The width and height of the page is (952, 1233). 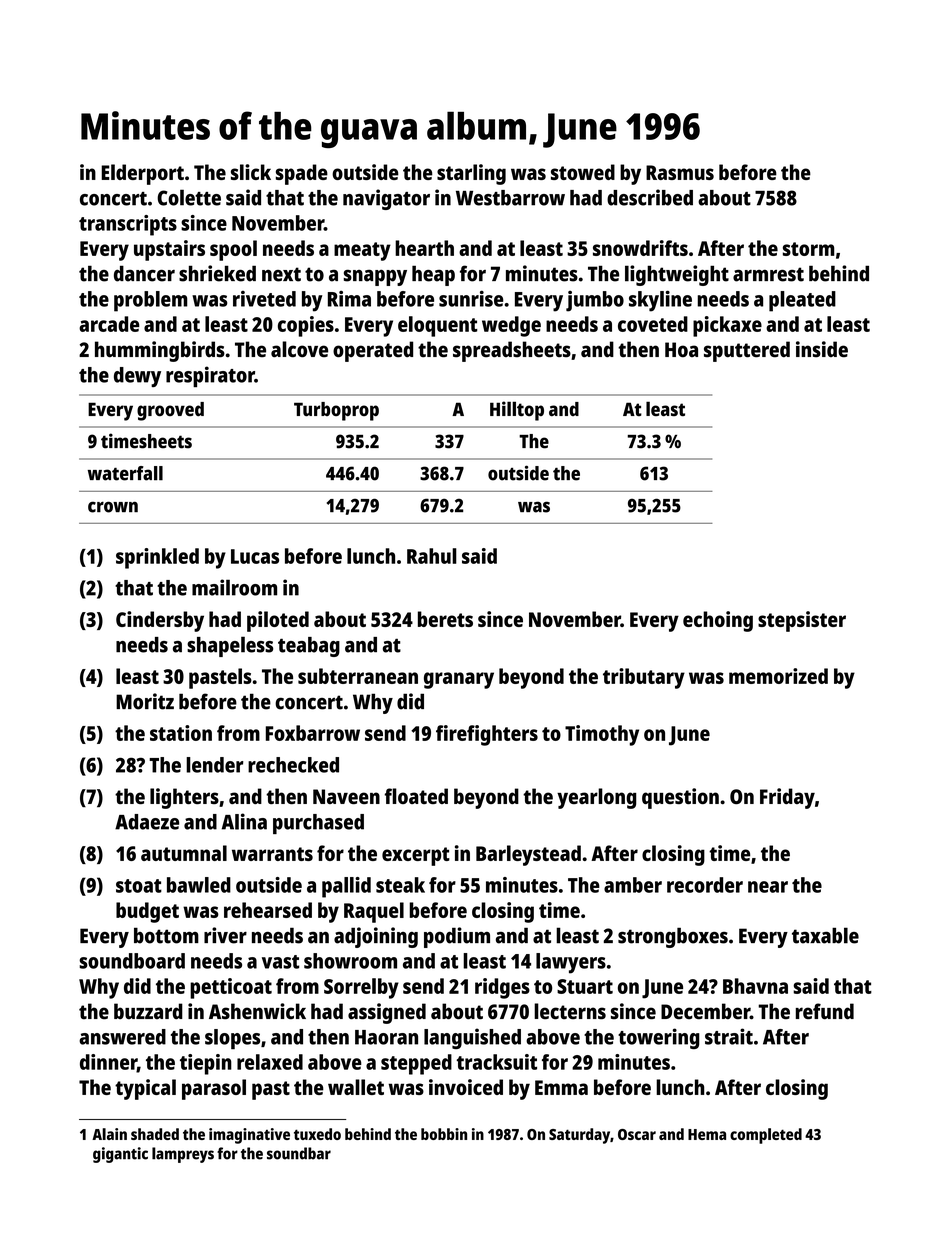 What do you see at coordinates (147, 822) in the page?
I see `Adaeze` at bounding box center [147, 822].
